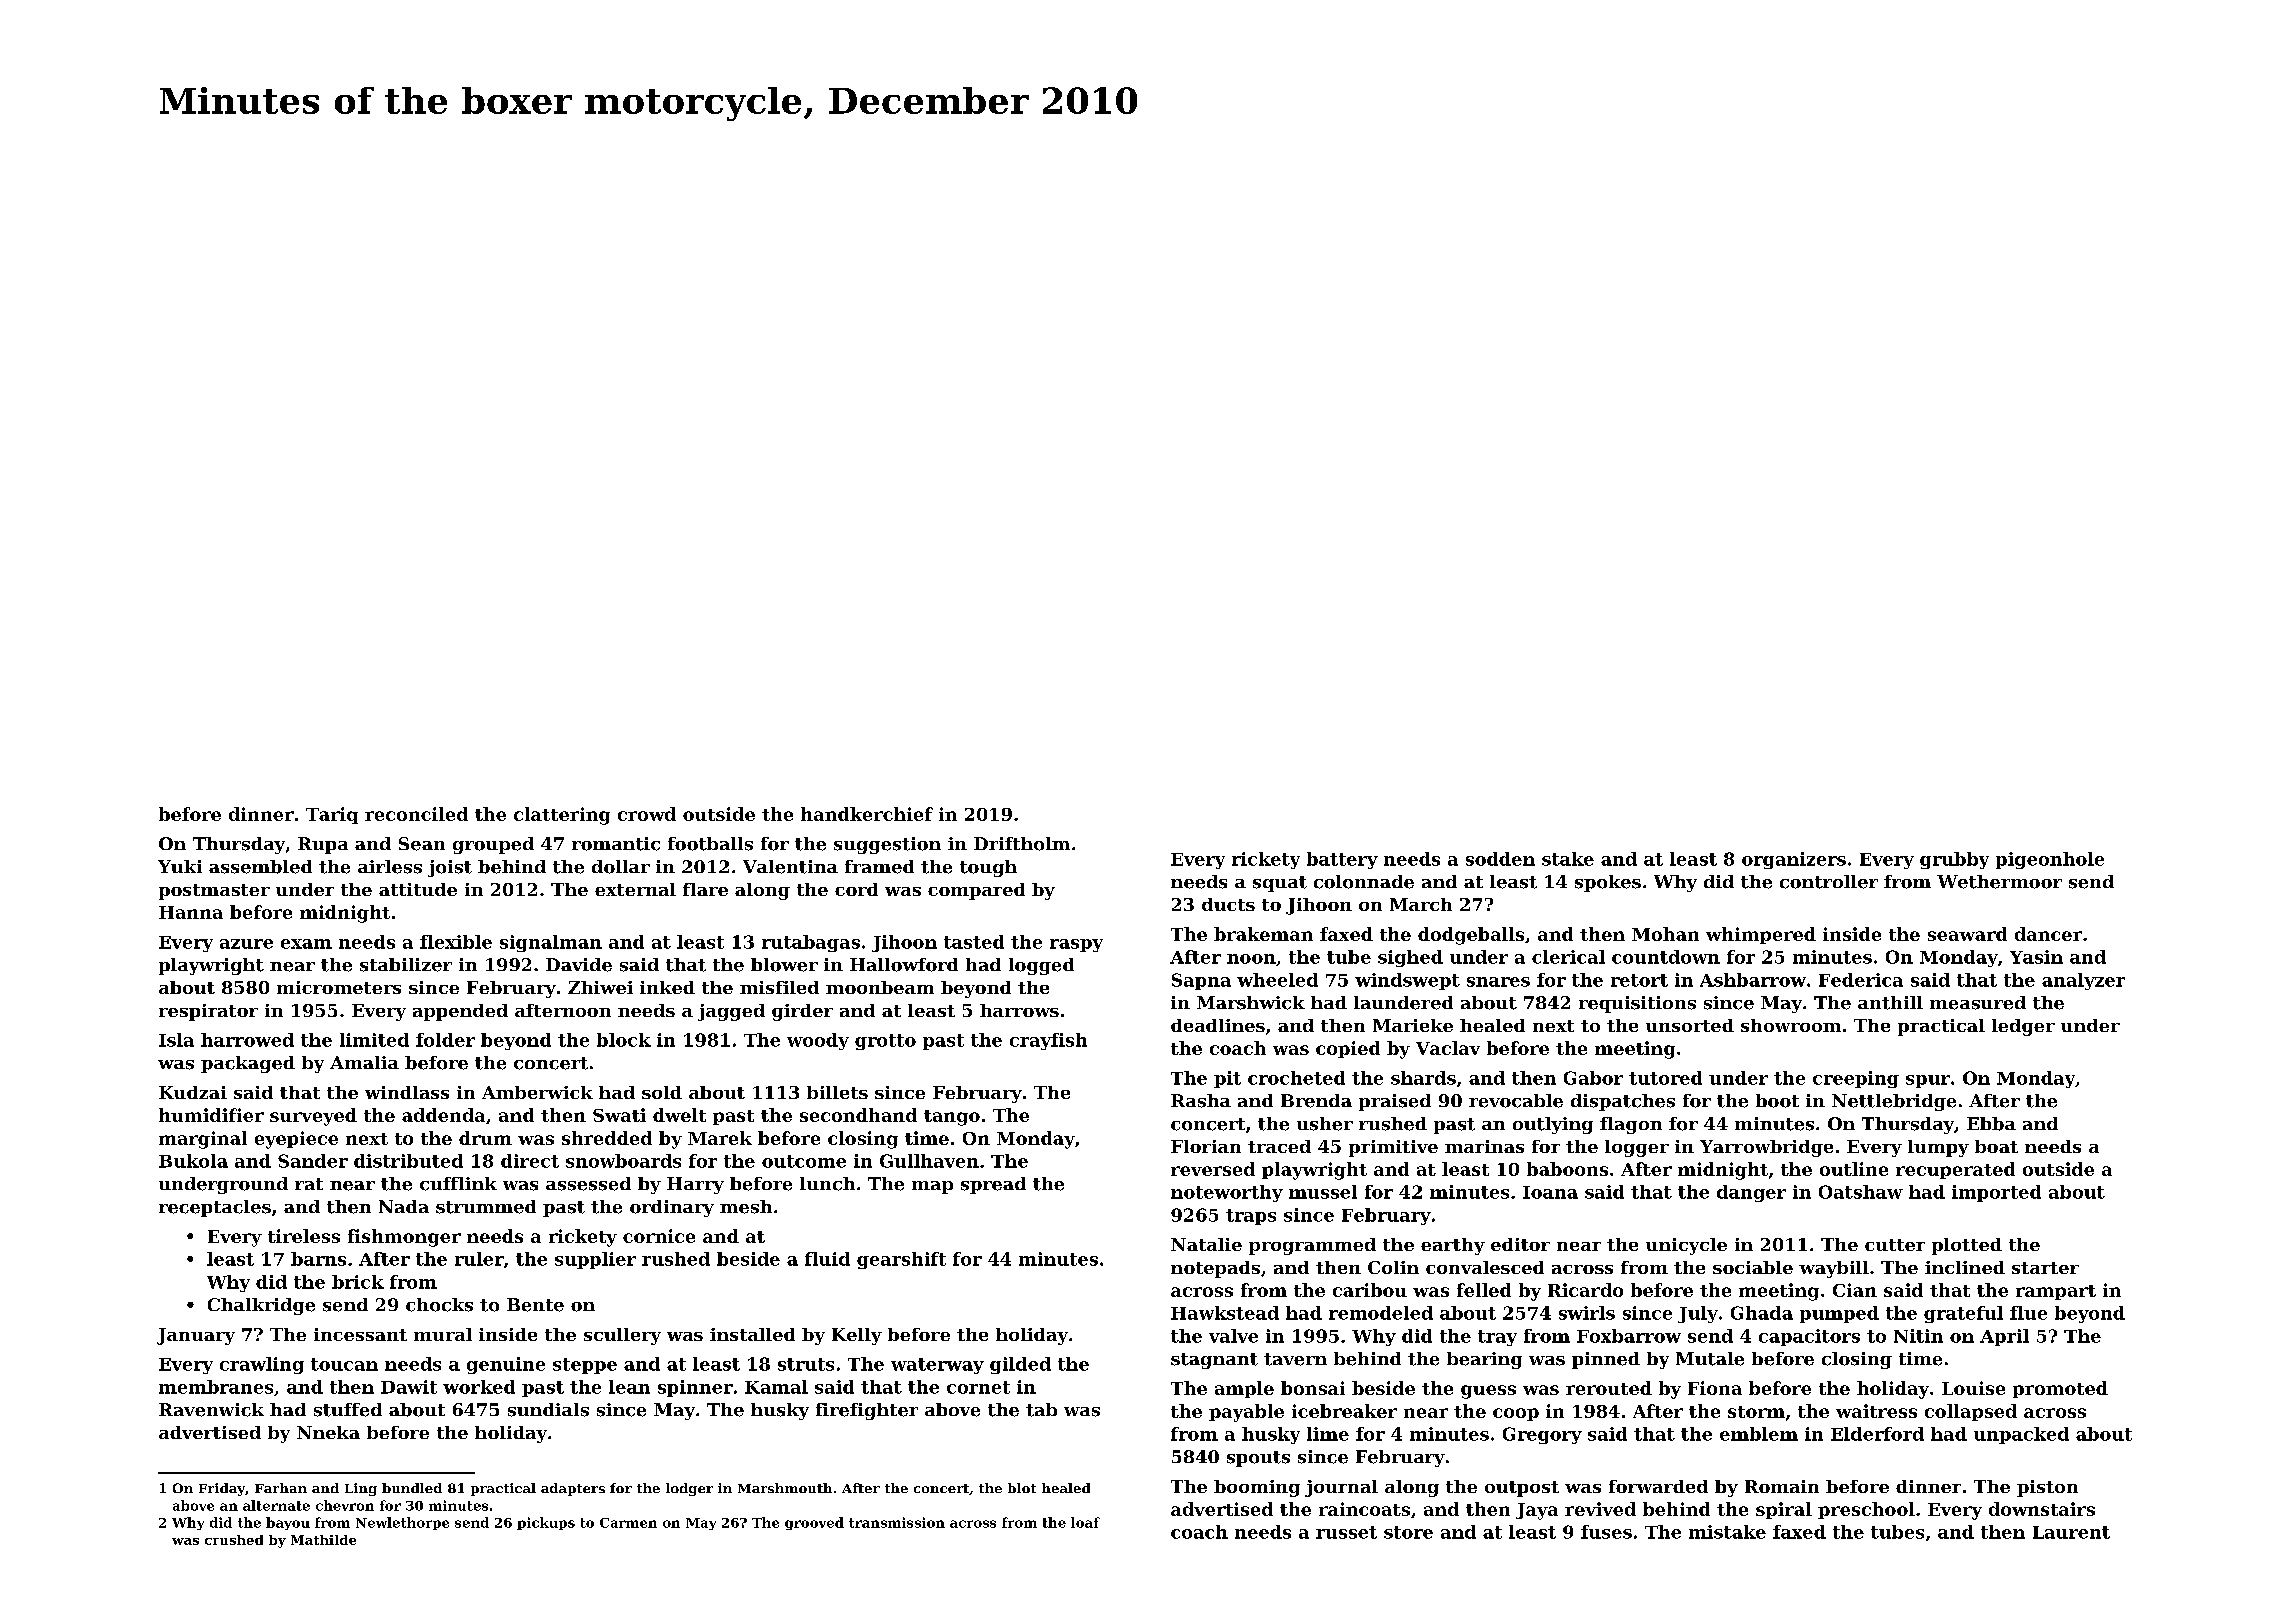 The height and width of the image is (1620, 2292). What do you see at coordinates (867, 814) in the image?
I see `handkerchief` at bounding box center [867, 814].
